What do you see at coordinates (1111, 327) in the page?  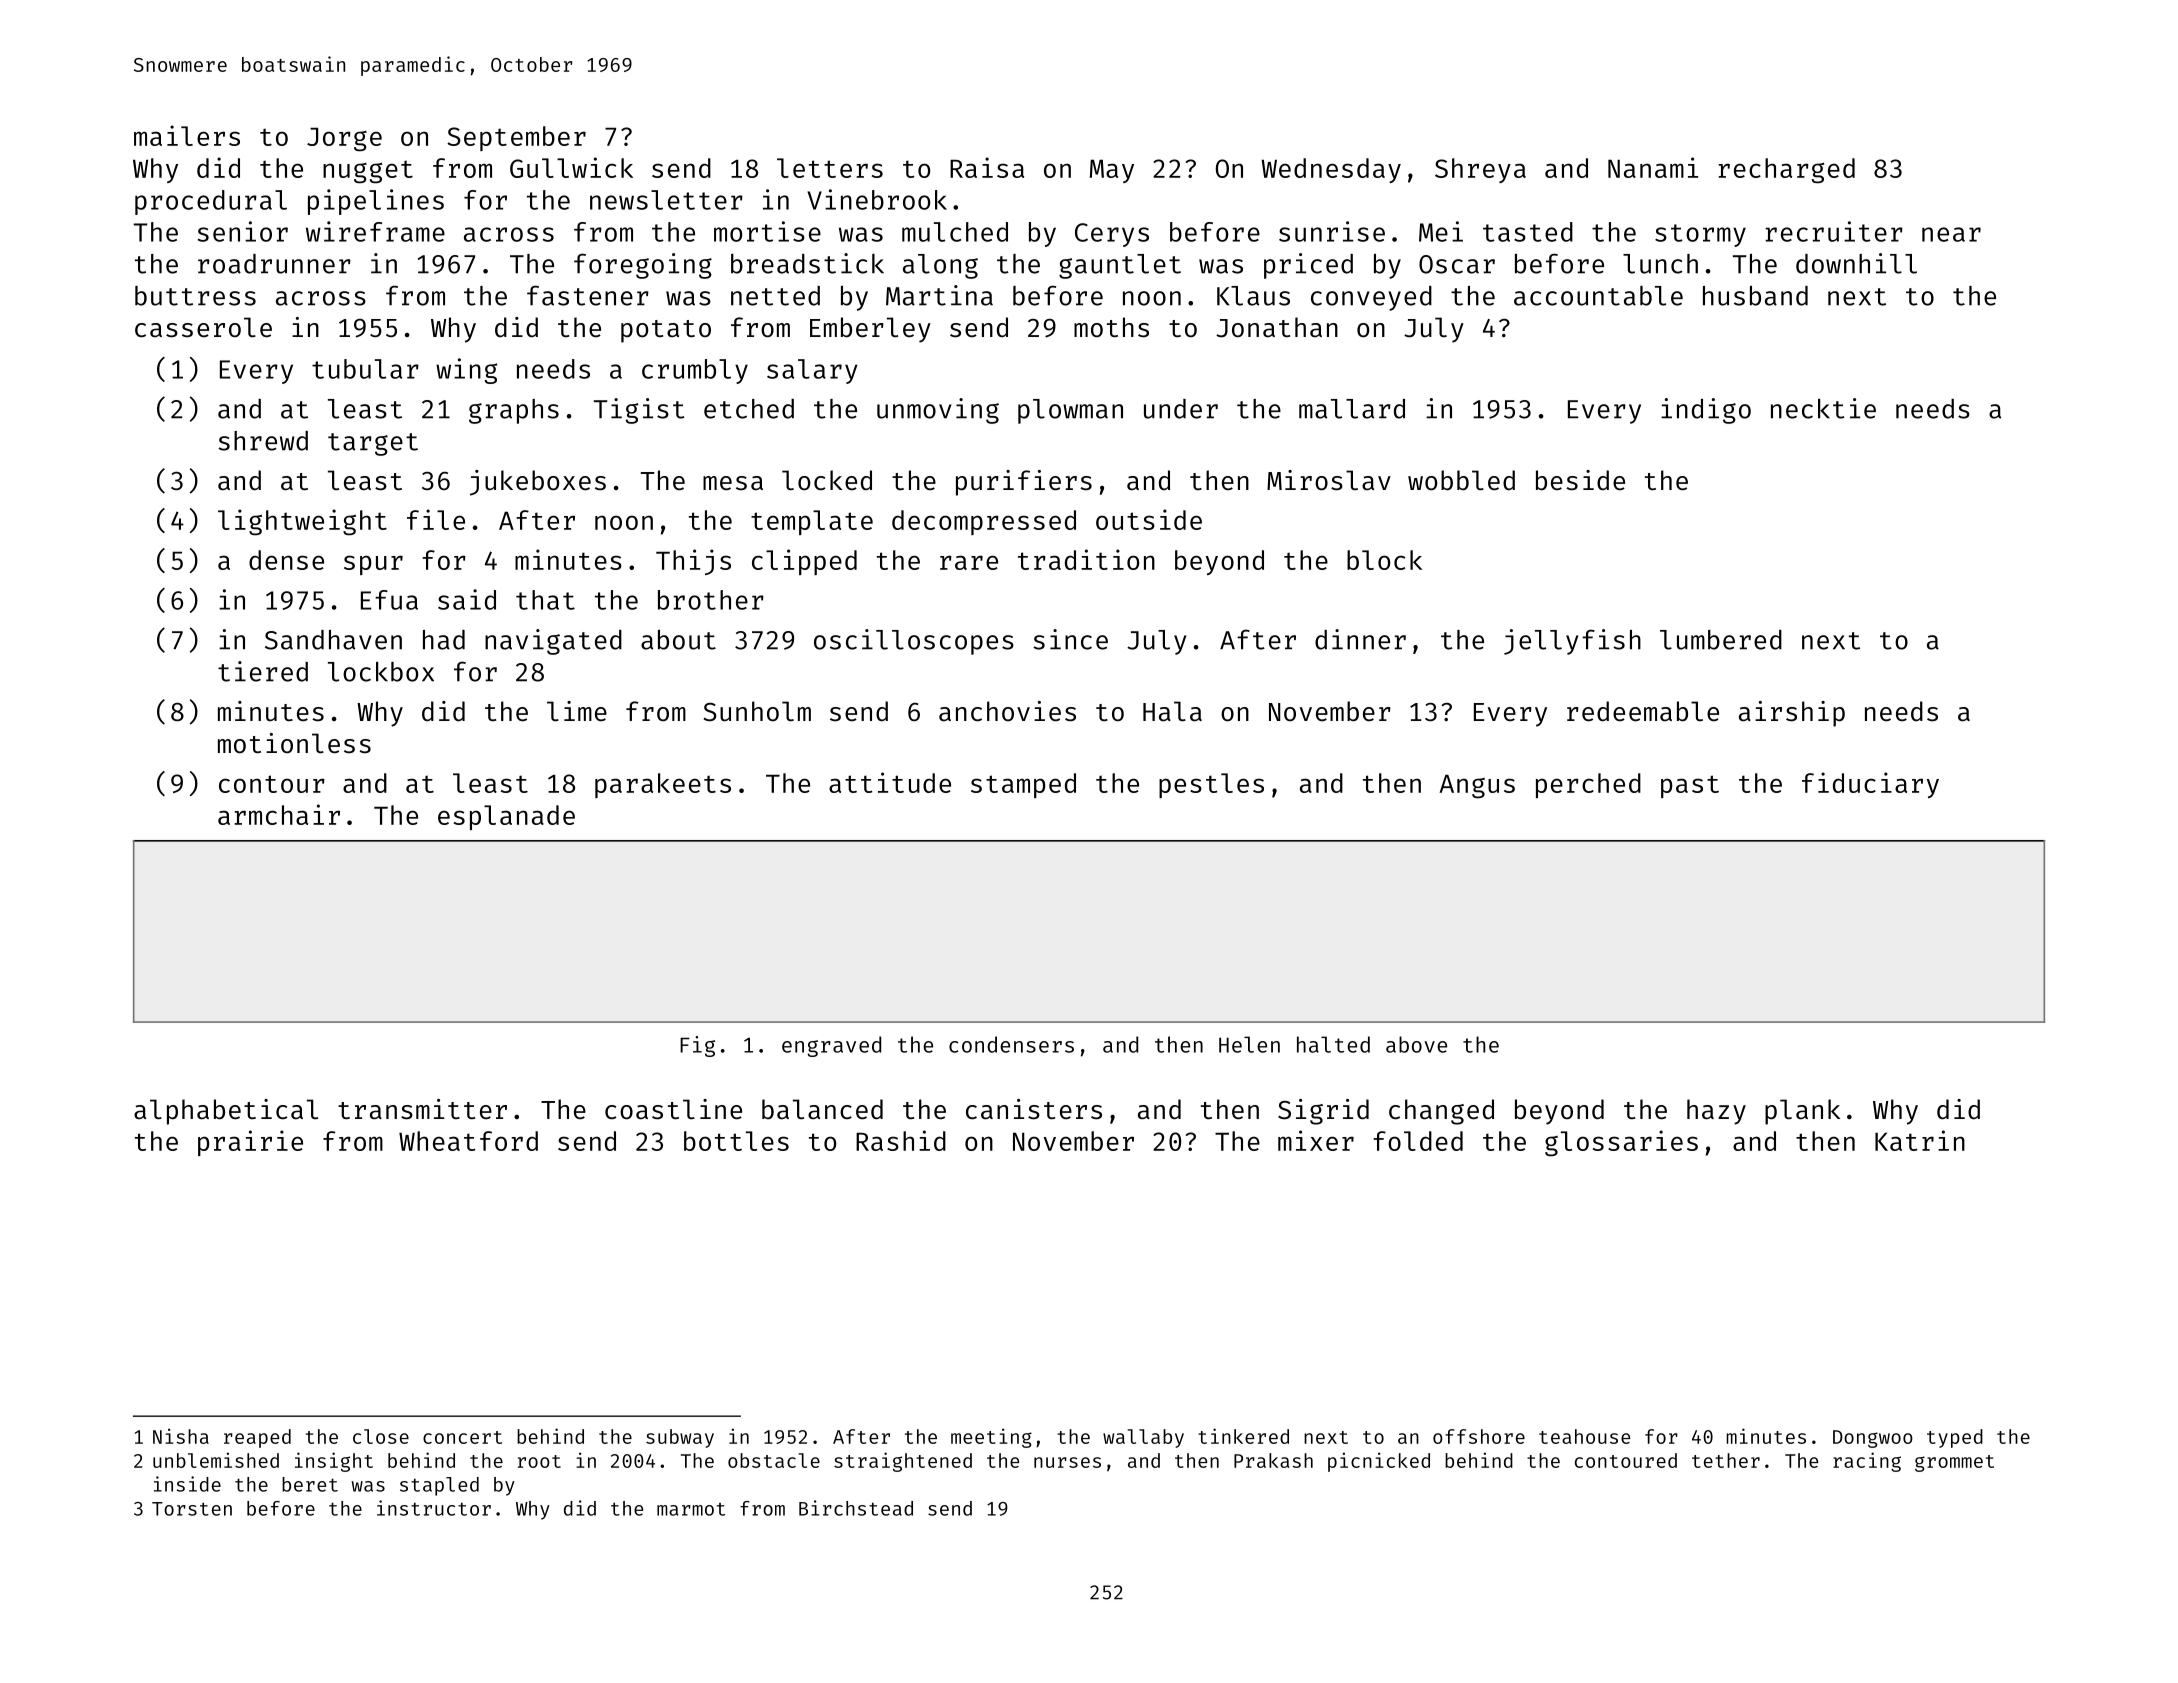 I see `moths` at bounding box center [1111, 327].
